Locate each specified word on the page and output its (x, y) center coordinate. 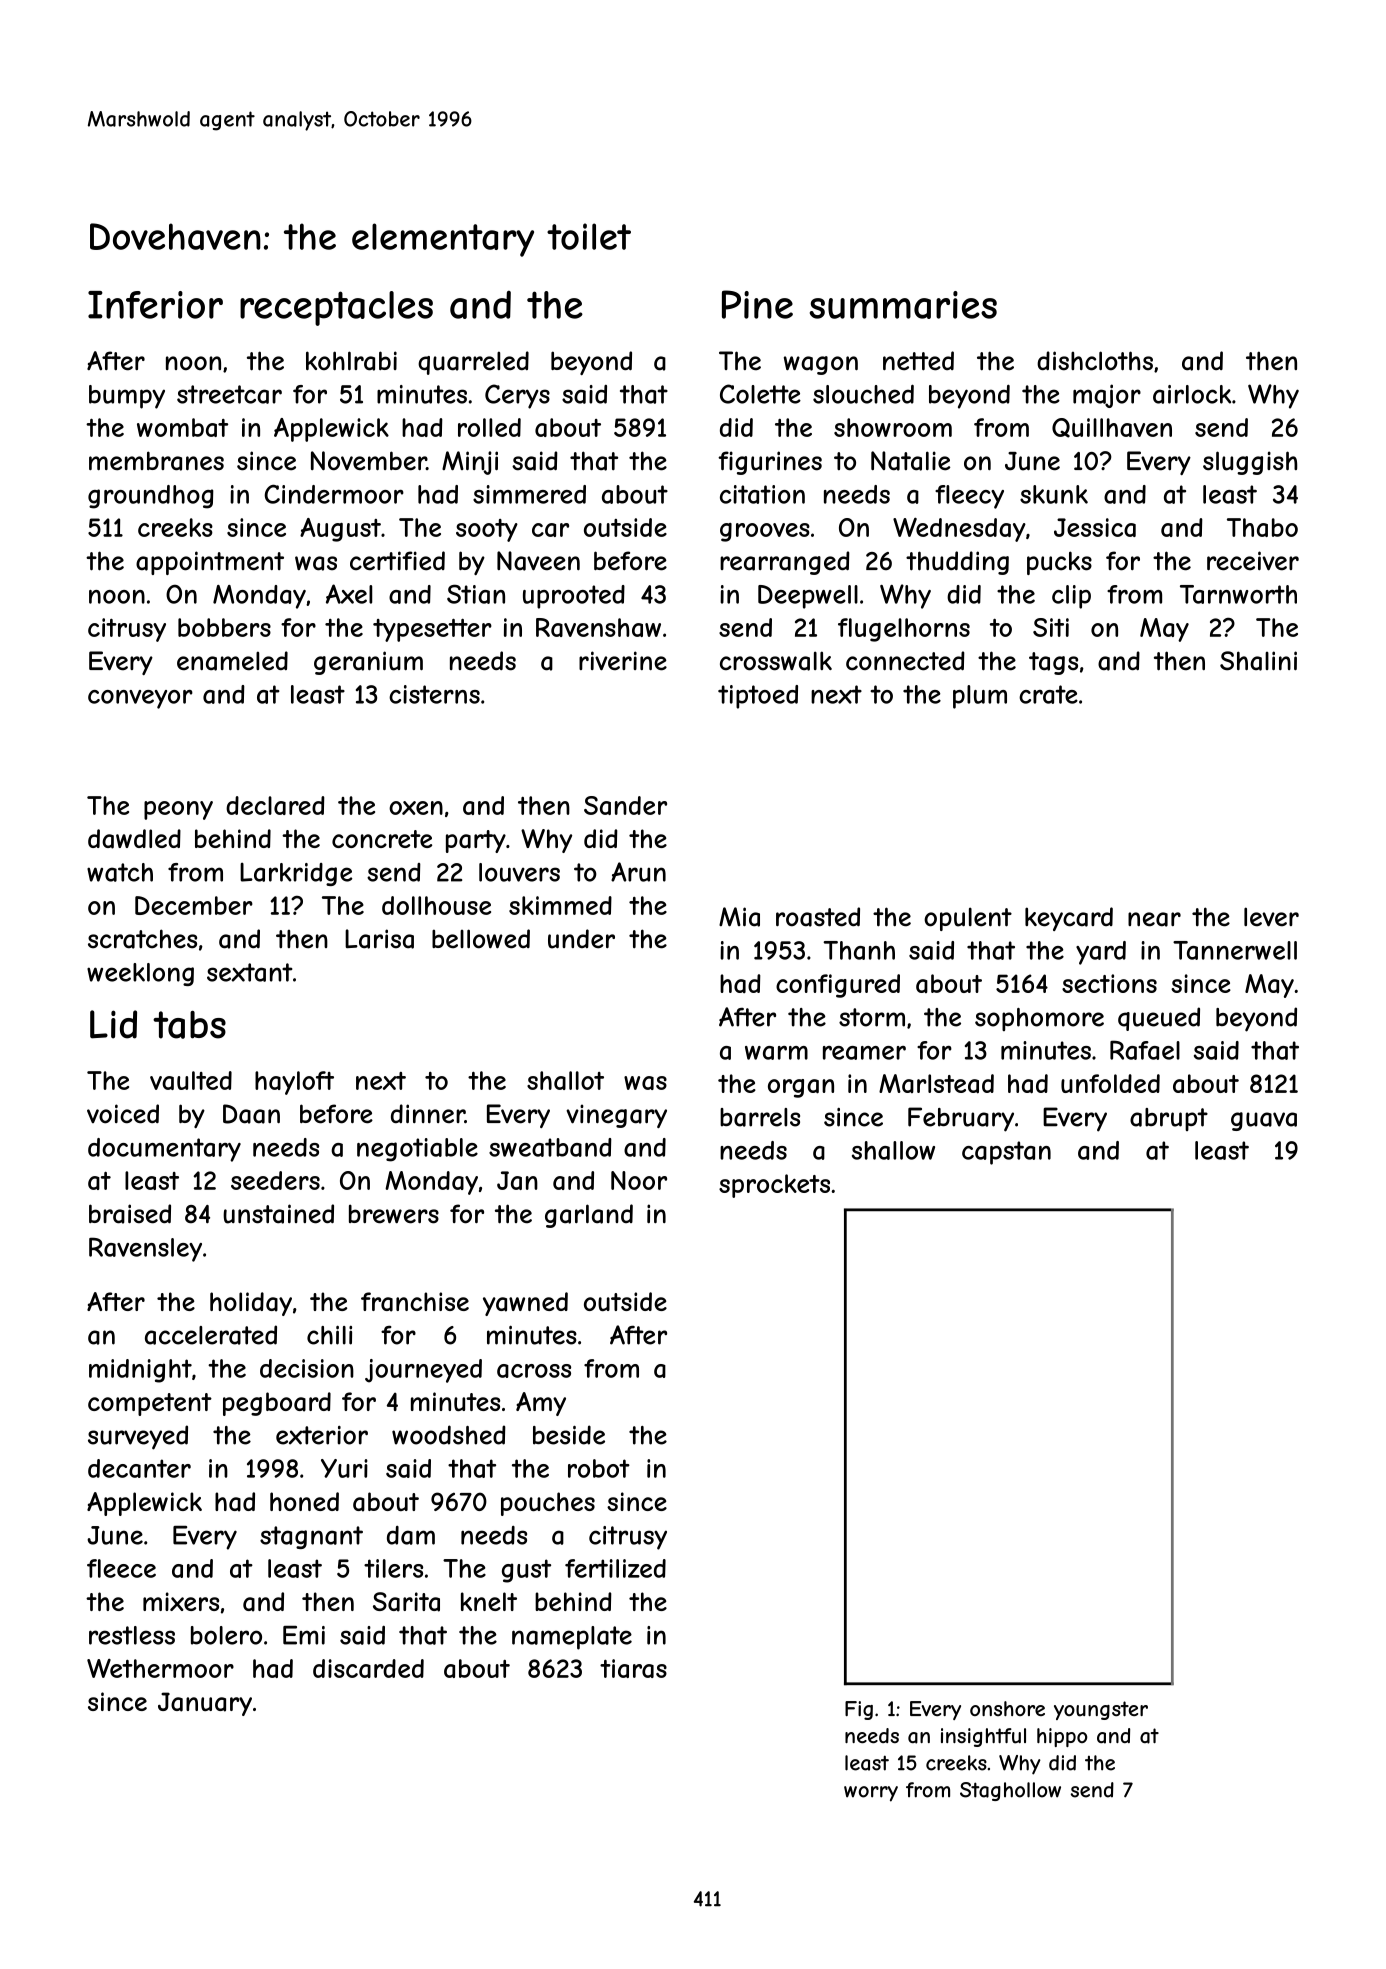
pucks (1059, 563)
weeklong (140, 974)
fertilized (615, 1568)
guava (1264, 1121)
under (581, 939)
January (205, 1704)
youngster (1101, 1710)
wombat (182, 427)
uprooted (574, 597)
